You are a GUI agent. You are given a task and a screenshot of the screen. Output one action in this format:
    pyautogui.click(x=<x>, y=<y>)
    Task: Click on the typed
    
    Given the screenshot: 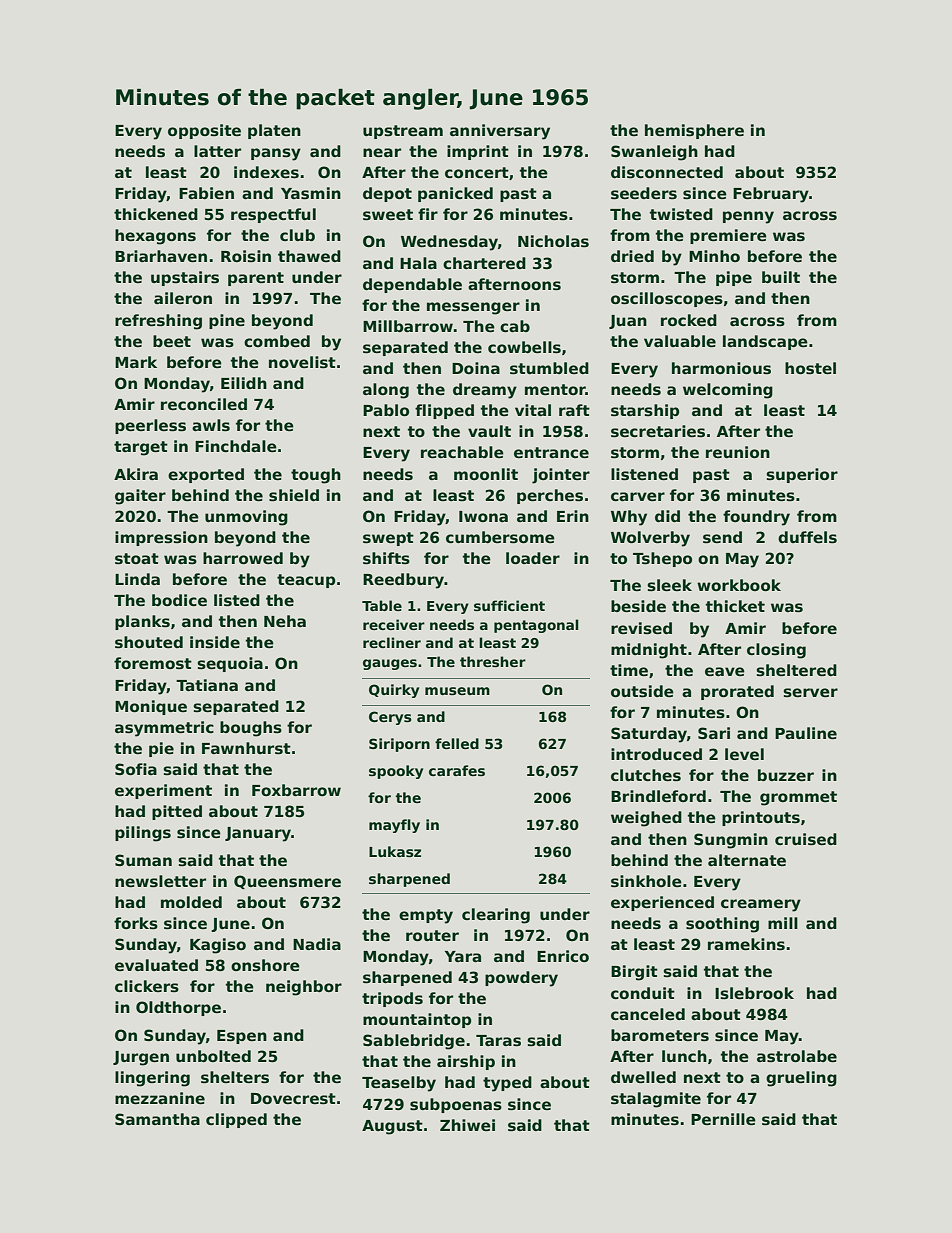 What is the action you would take?
    pyautogui.click(x=507, y=1084)
